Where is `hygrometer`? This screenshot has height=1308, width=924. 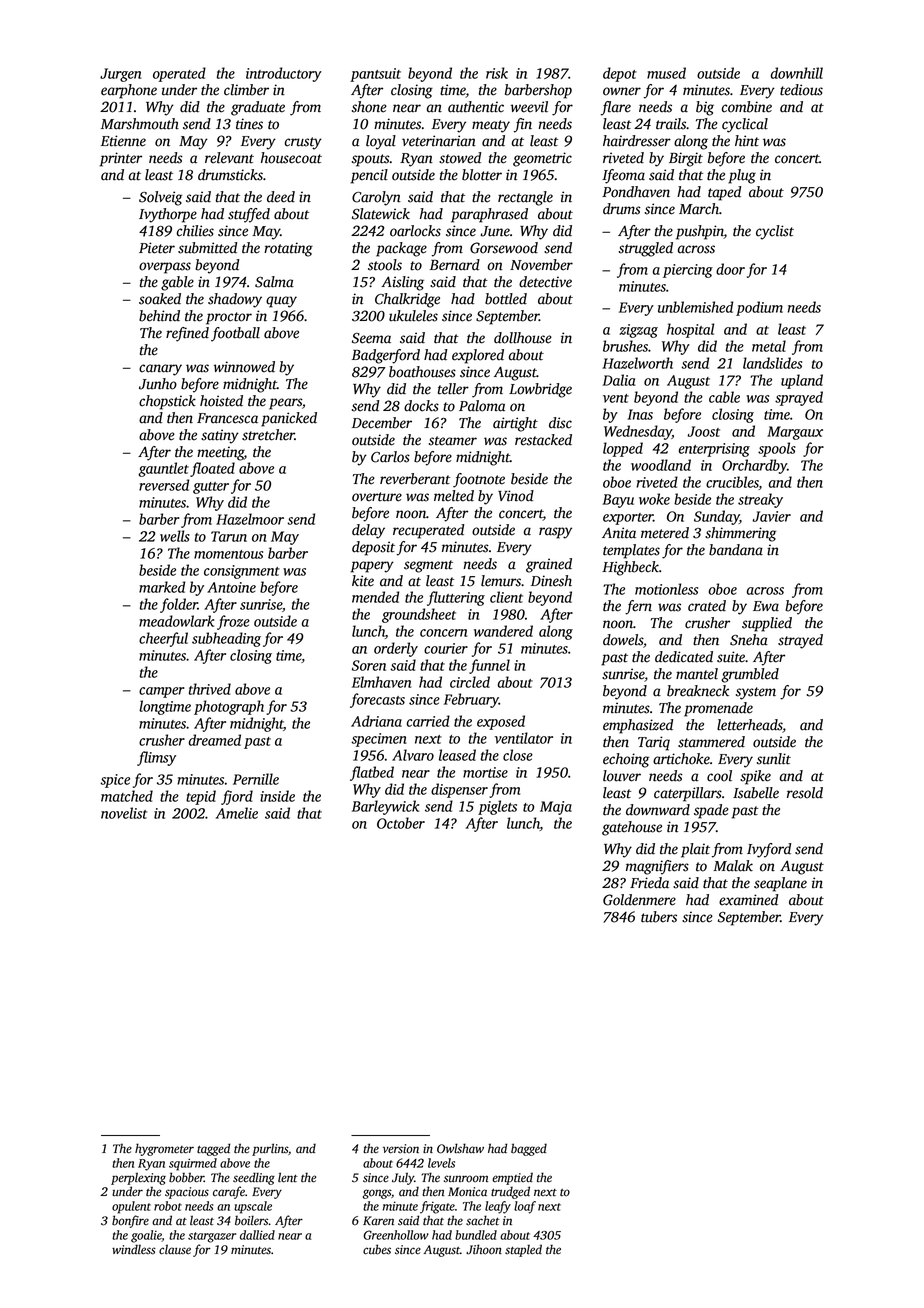 hygrometer is located at coordinates (164, 1149).
